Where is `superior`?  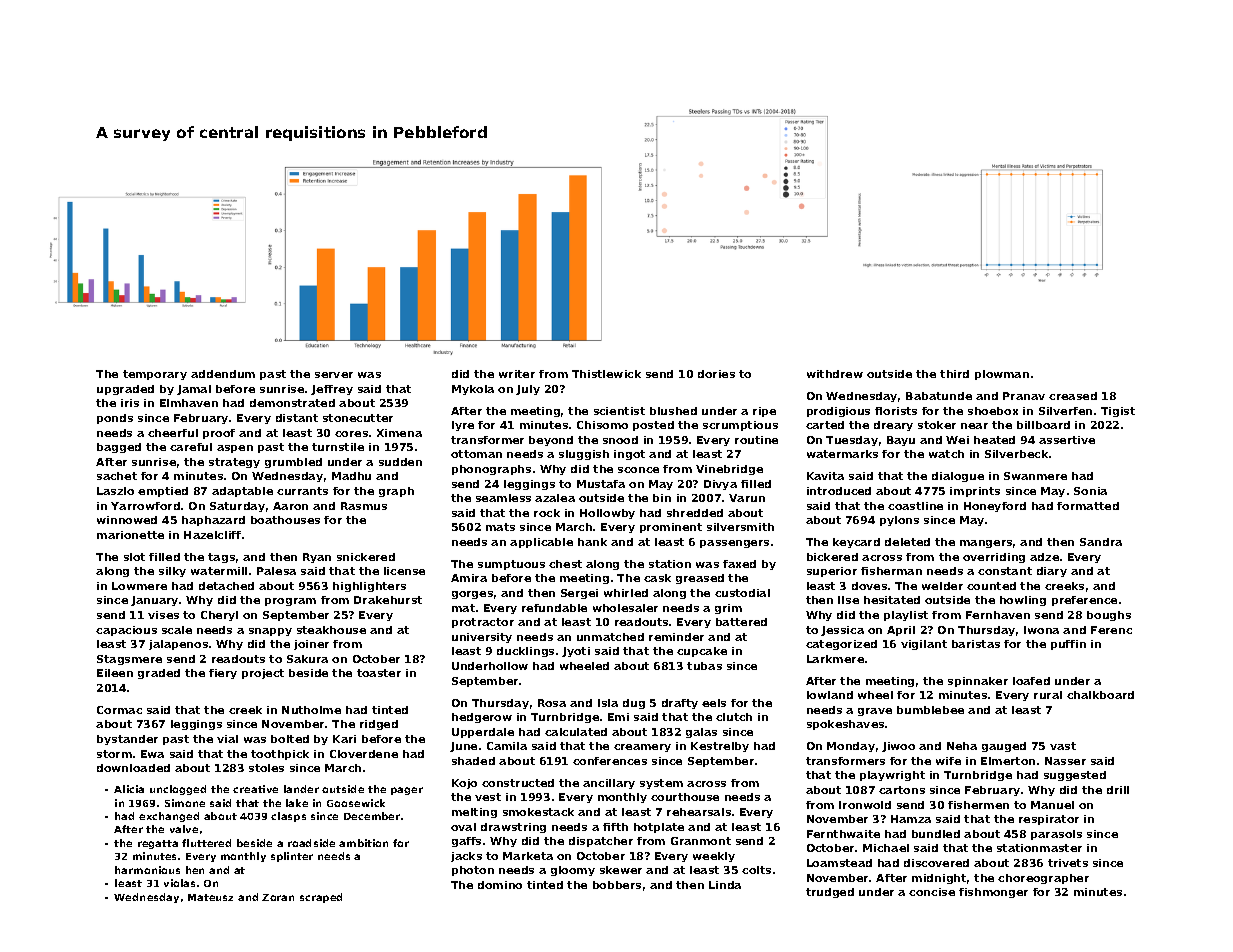 superior is located at coordinates (832, 572).
